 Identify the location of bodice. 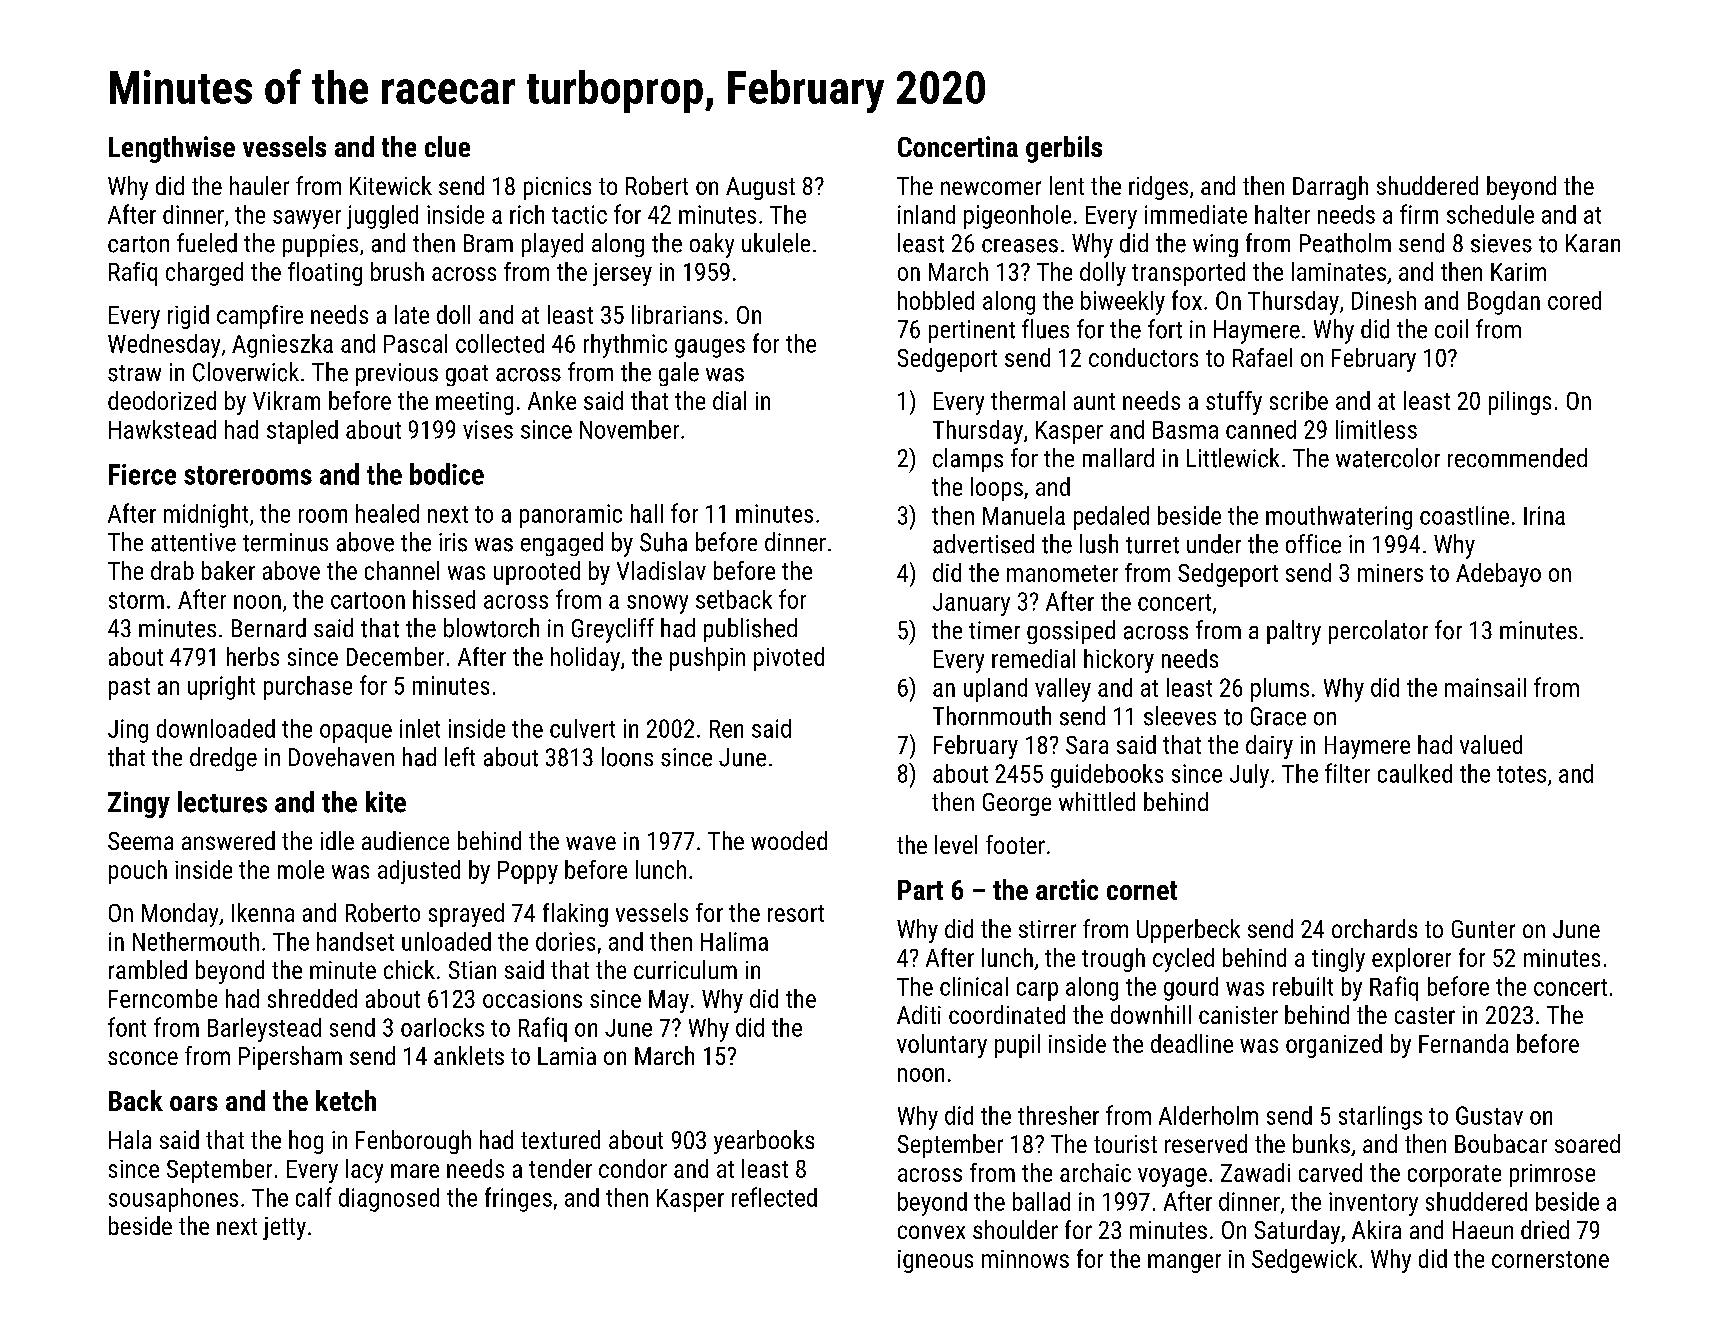
(447, 474).
